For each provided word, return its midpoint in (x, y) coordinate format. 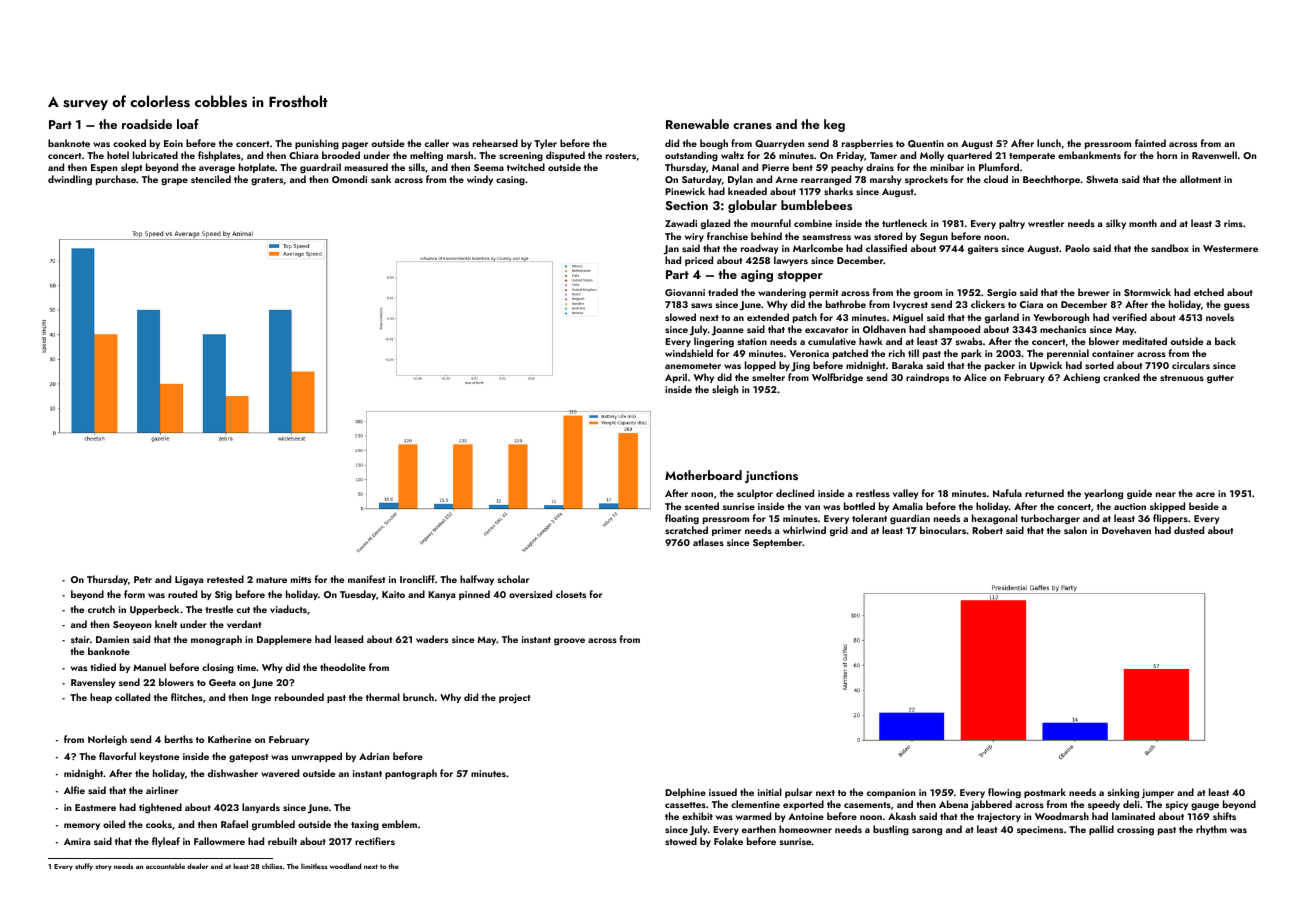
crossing (1135, 831)
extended (768, 317)
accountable (165, 866)
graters (267, 181)
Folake (728, 841)
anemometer (693, 366)
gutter (1220, 379)
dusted (1189, 530)
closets (571, 594)
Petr (143, 579)
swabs (969, 341)
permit (823, 293)
